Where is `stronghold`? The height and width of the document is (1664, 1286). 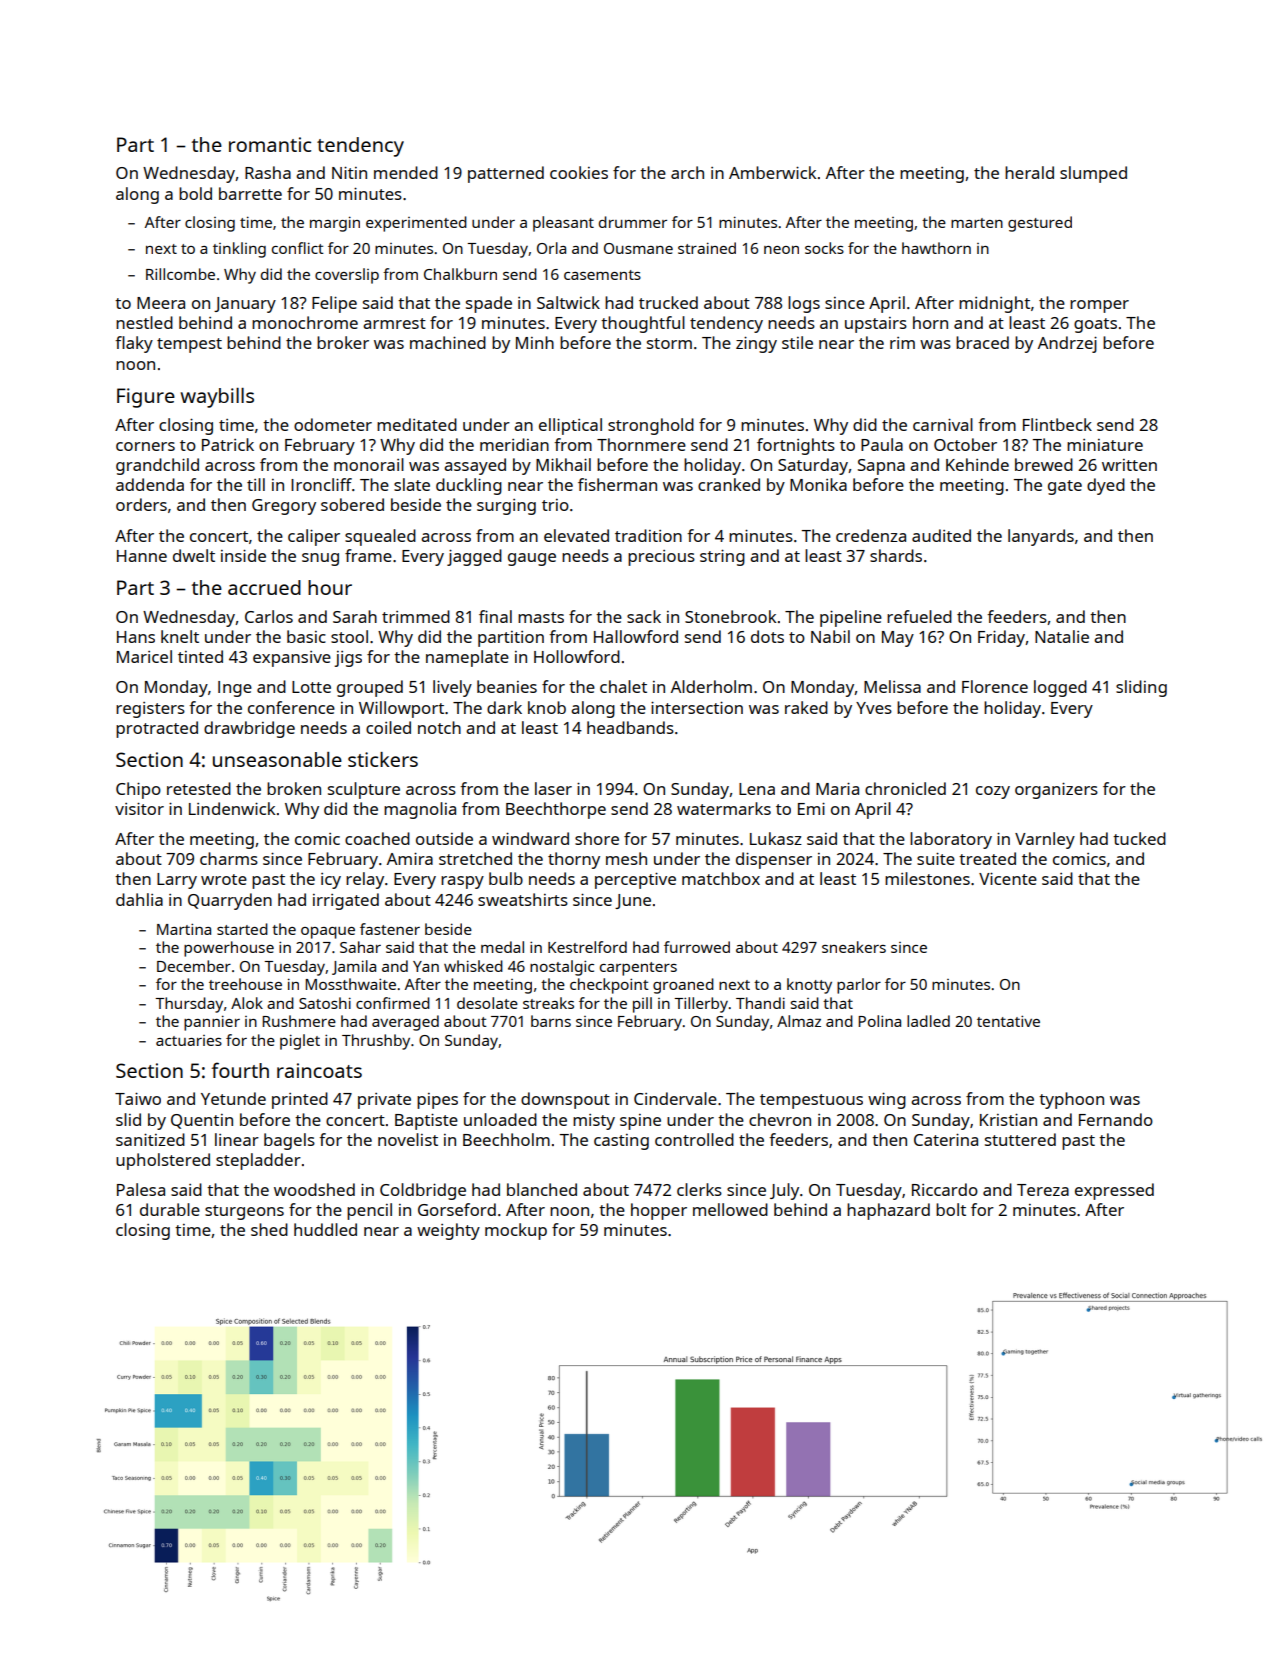 stronghold is located at coordinates (651, 426).
